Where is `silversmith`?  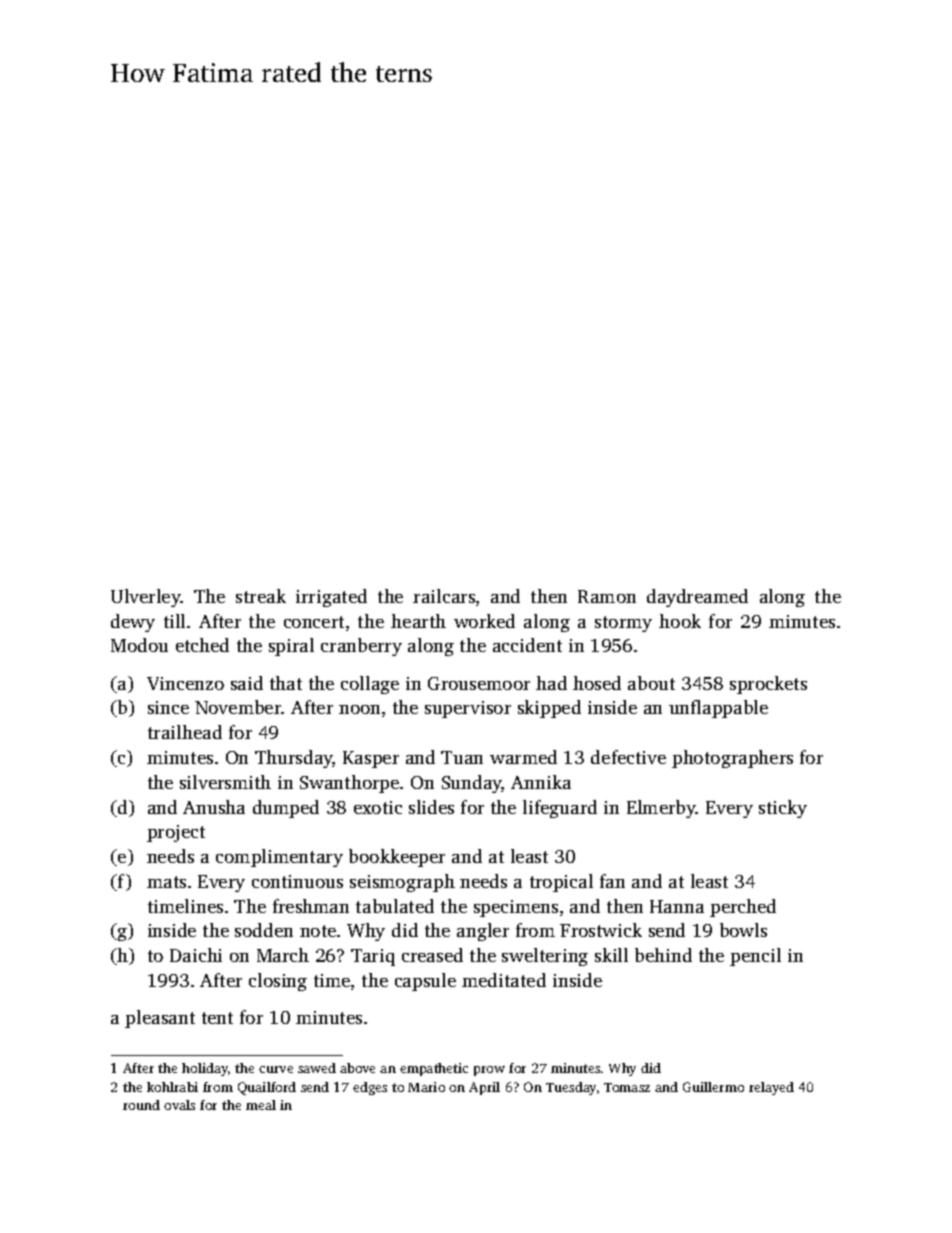
silversmith is located at coordinates (225, 782).
